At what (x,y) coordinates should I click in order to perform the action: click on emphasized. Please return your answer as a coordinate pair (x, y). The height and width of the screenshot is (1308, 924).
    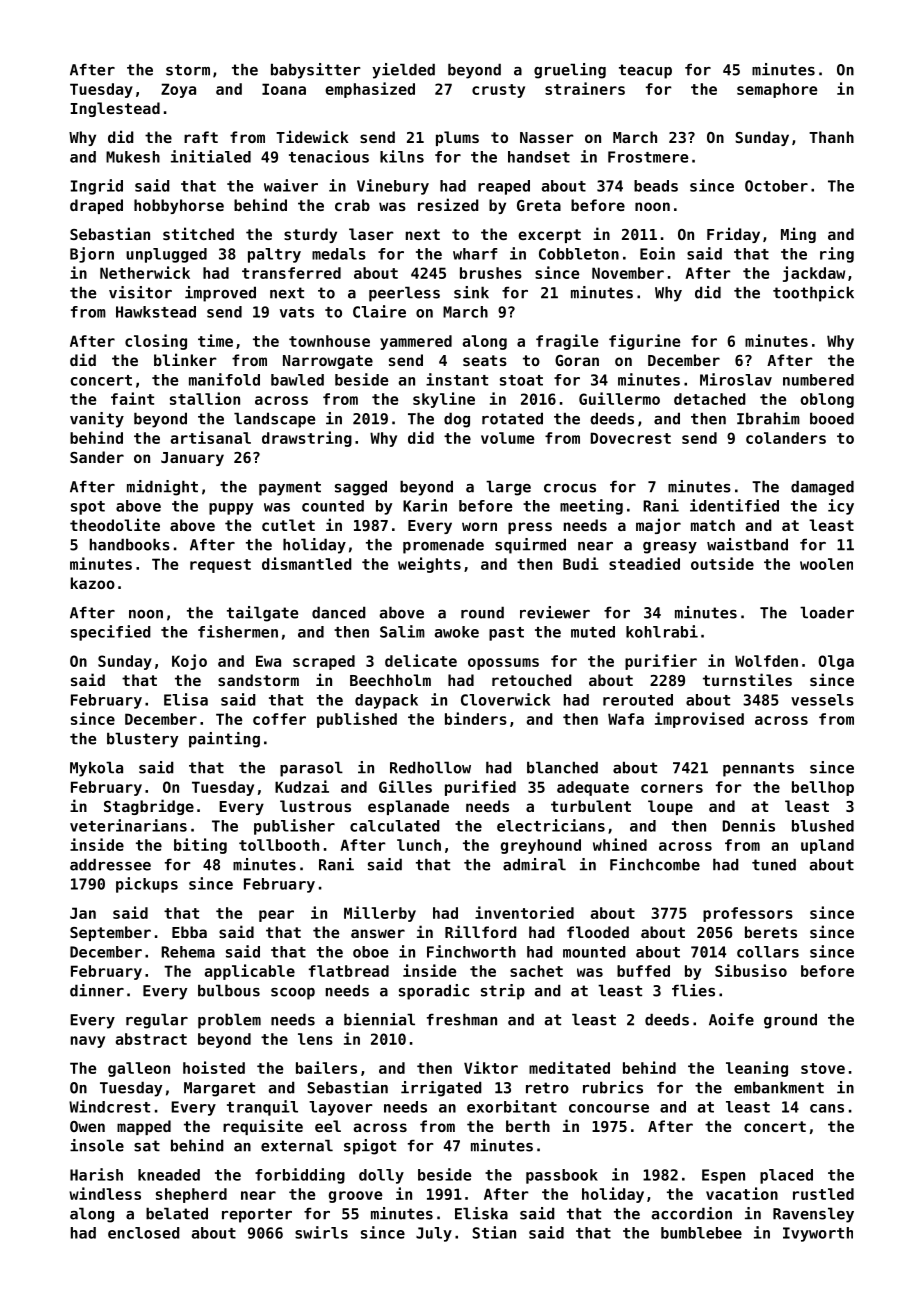
    Looking at the image, I should click on (370, 90).
